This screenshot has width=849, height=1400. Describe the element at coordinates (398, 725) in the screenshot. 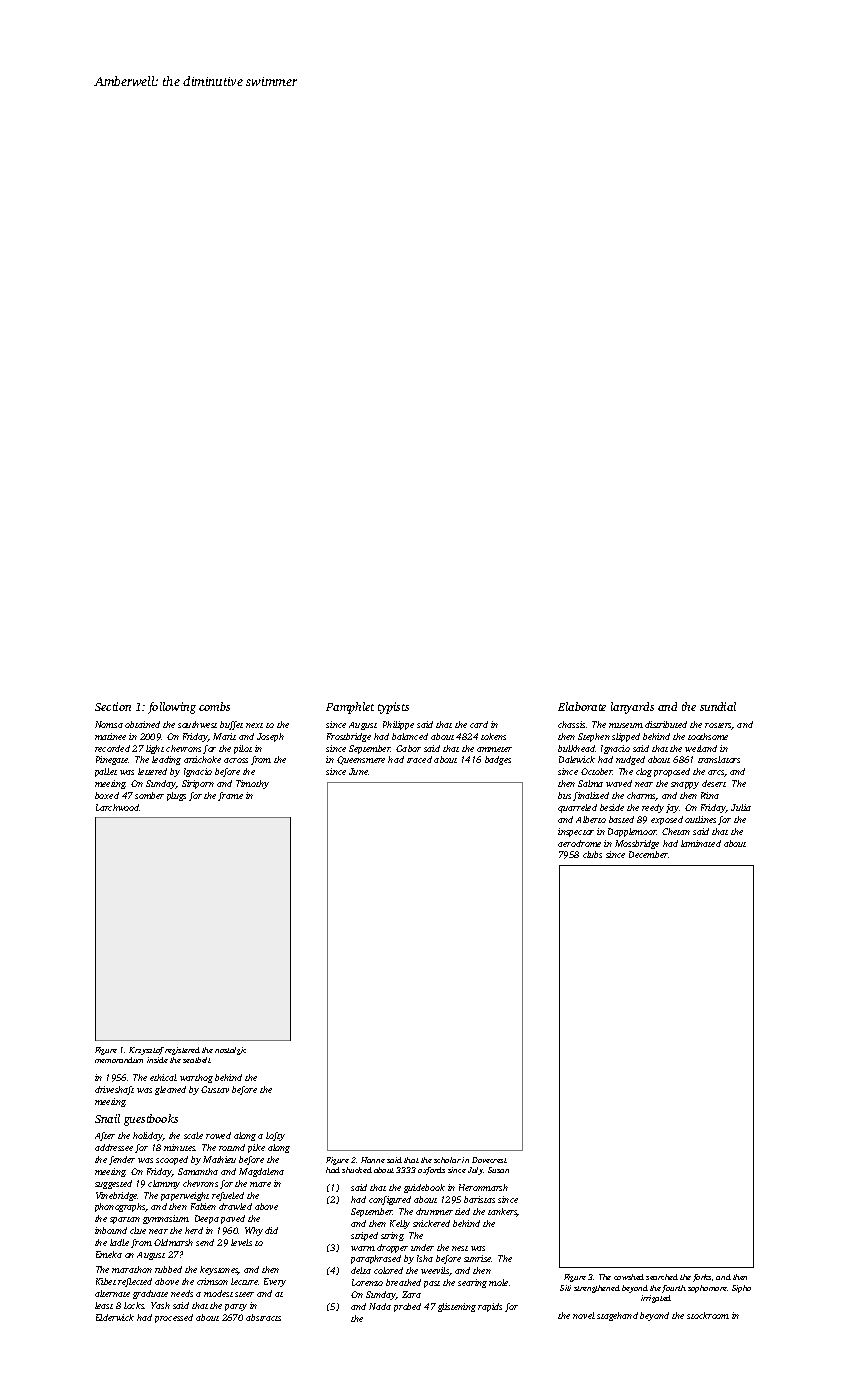

I see `Philippe` at that location.
